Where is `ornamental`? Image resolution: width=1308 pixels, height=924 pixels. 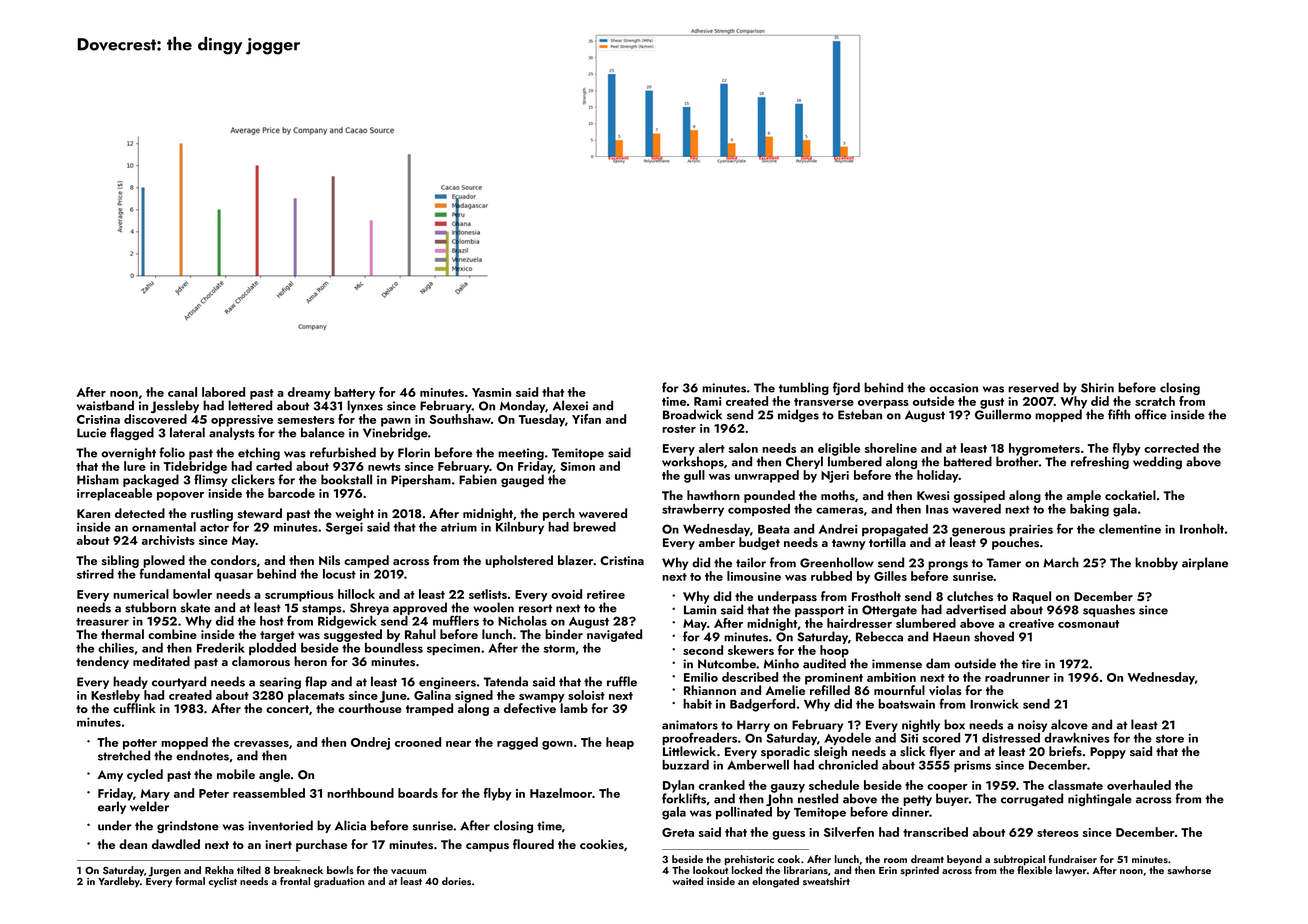
ornamental is located at coordinates (164, 527).
